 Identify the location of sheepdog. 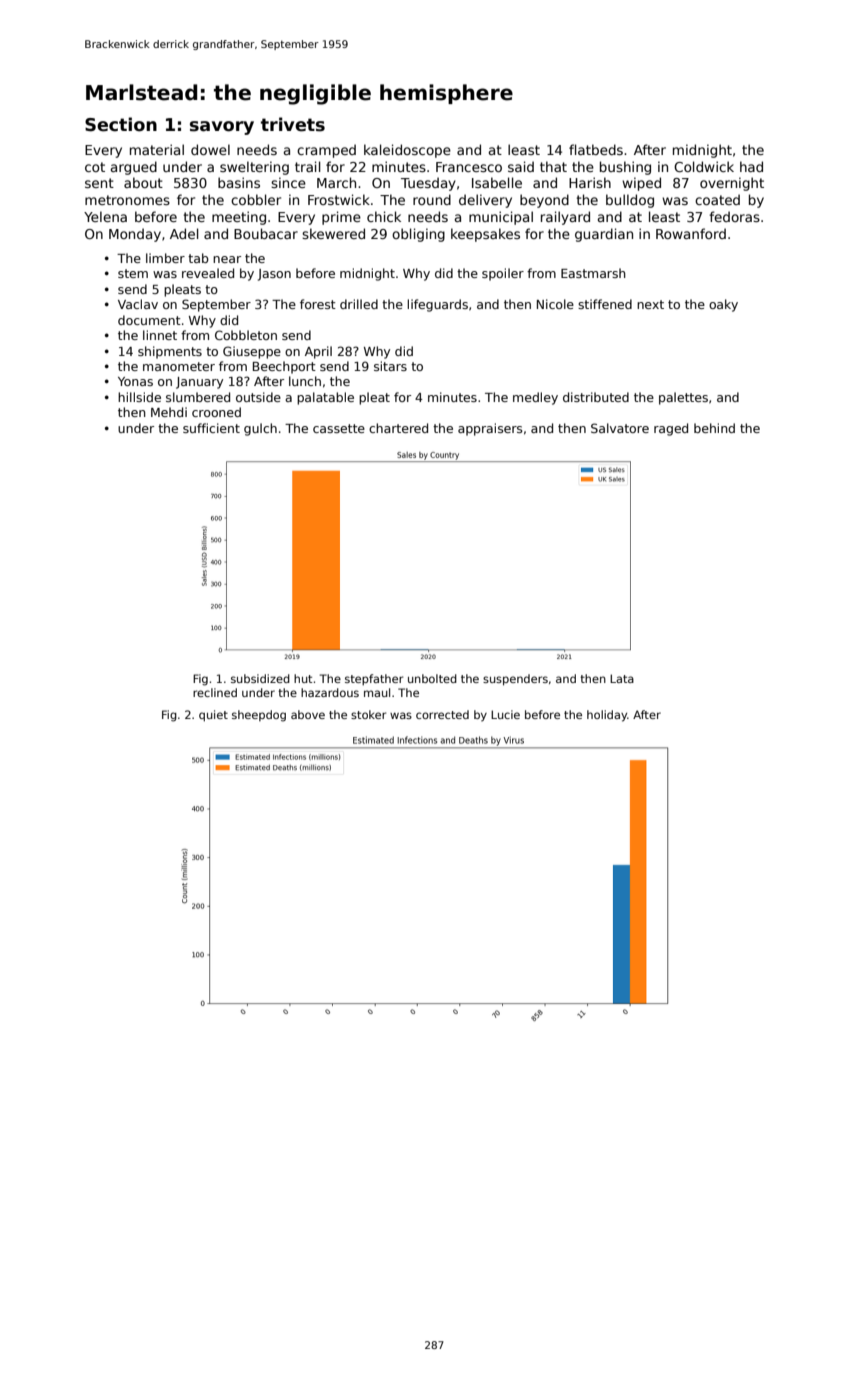
(259, 716).
